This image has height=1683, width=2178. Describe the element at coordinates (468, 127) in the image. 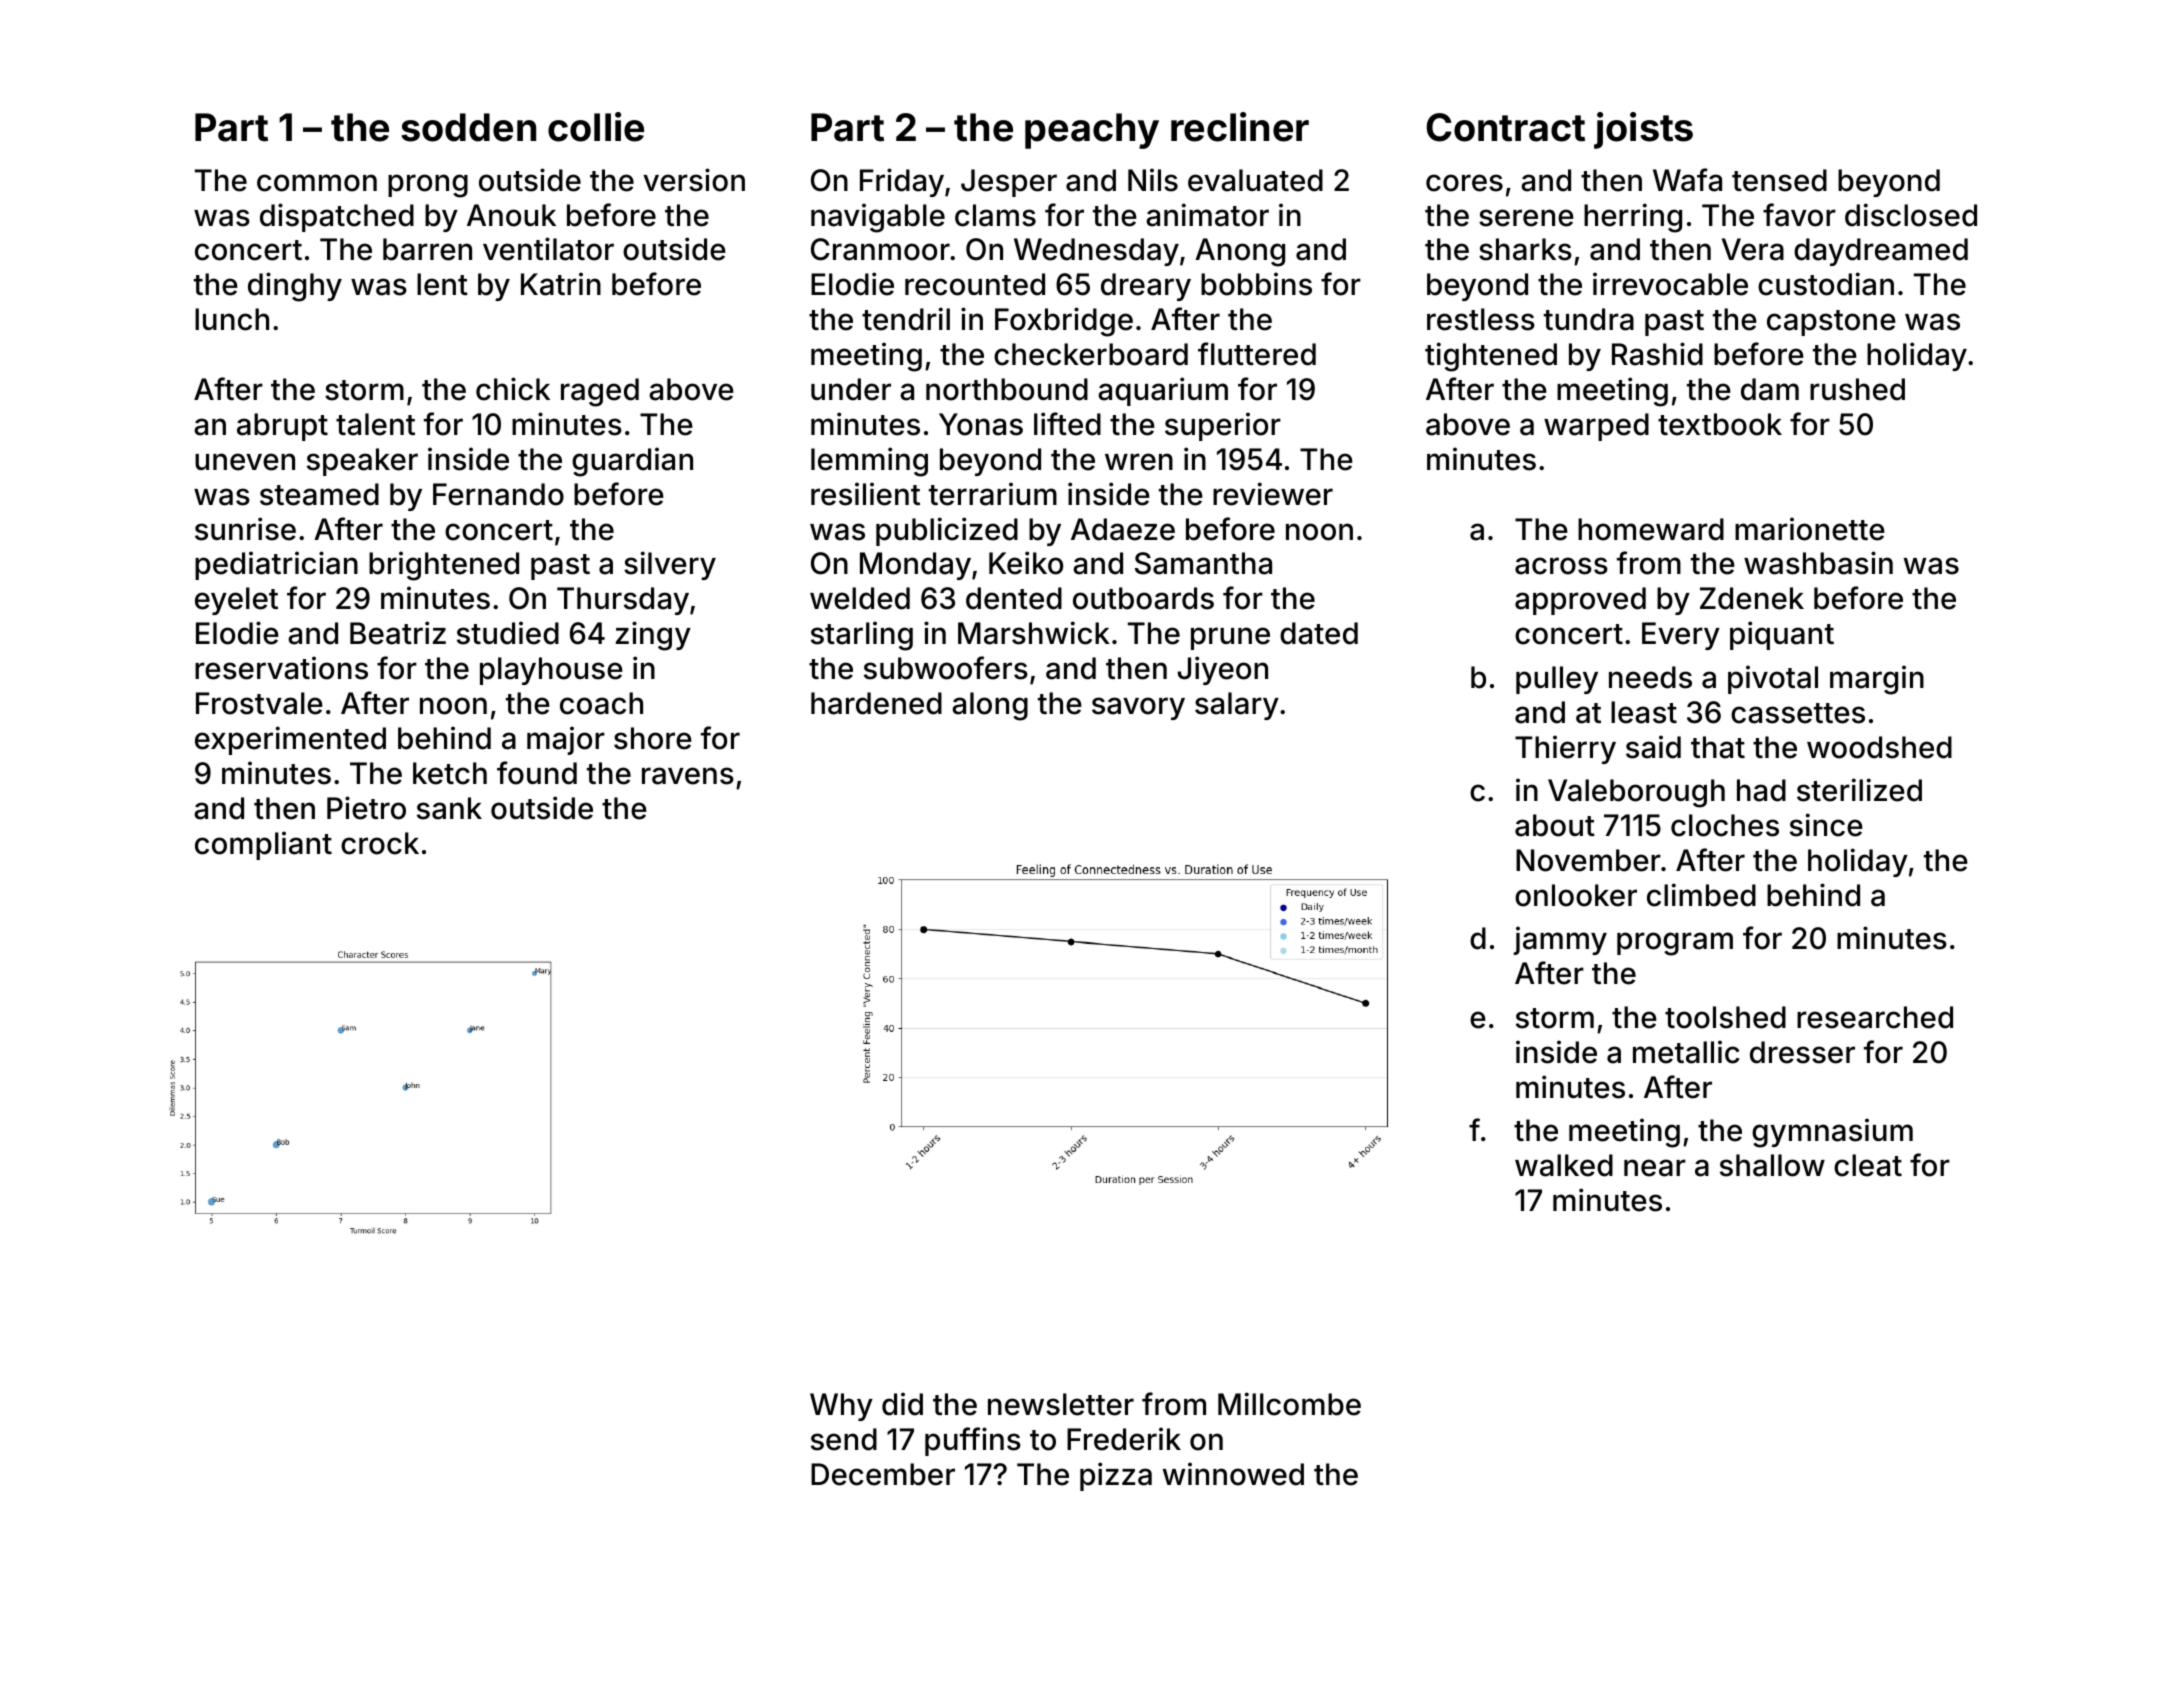

I see `sodden` at that location.
